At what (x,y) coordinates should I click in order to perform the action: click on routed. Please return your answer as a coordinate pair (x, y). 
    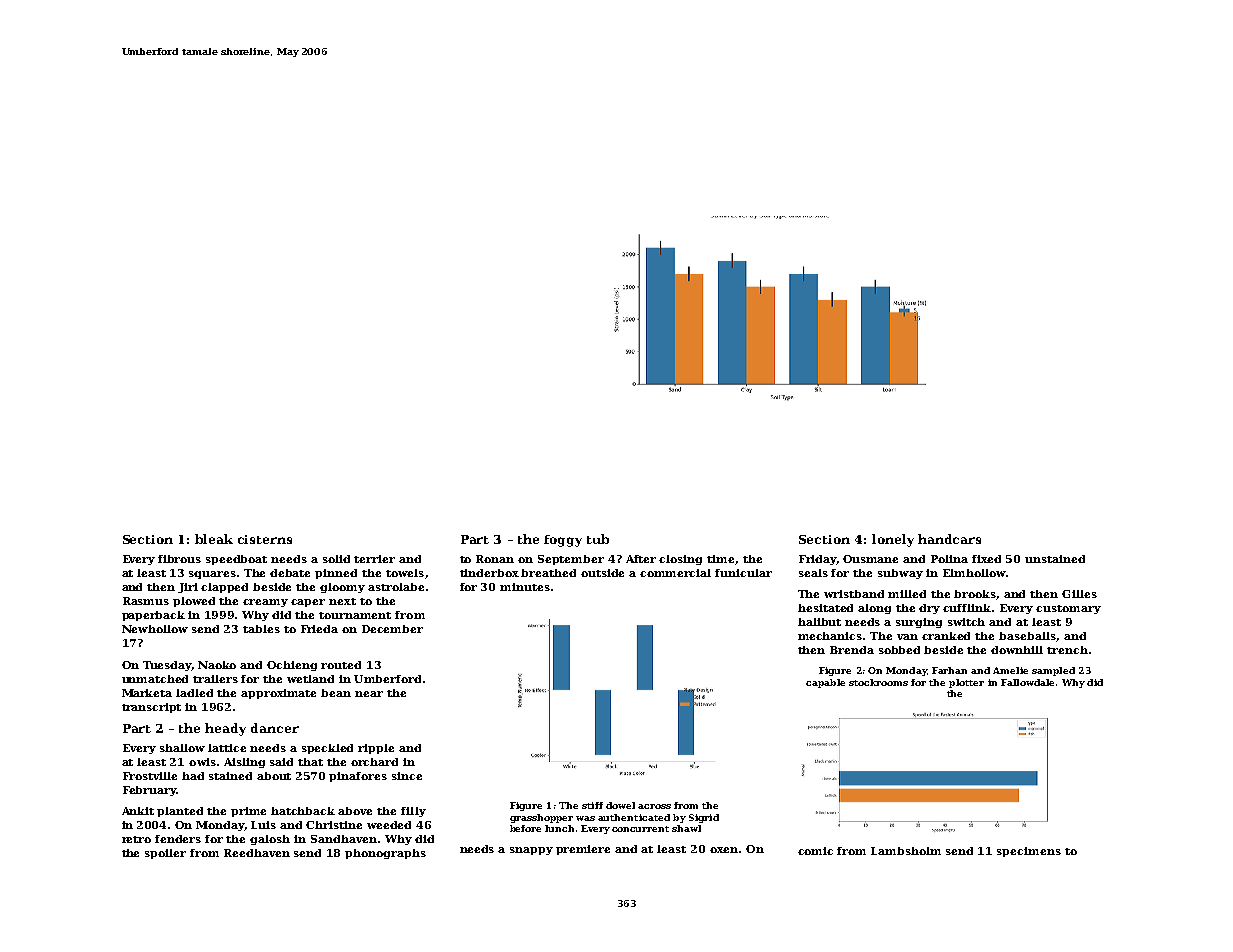
    Looking at the image, I should click on (341, 665).
